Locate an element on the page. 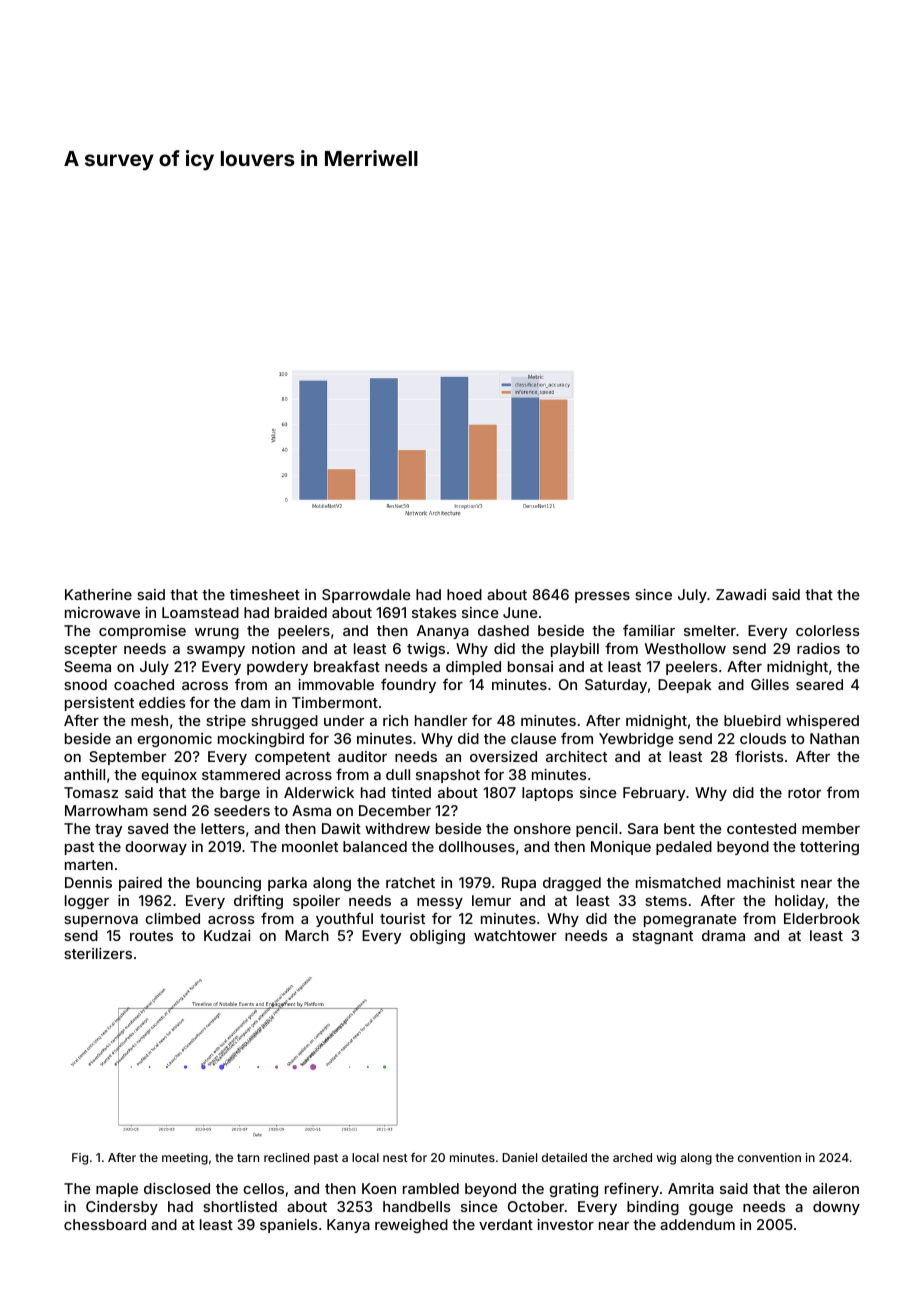 The width and height of the document is (924, 1314). Elderbrook is located at coordinates (822, 918).
